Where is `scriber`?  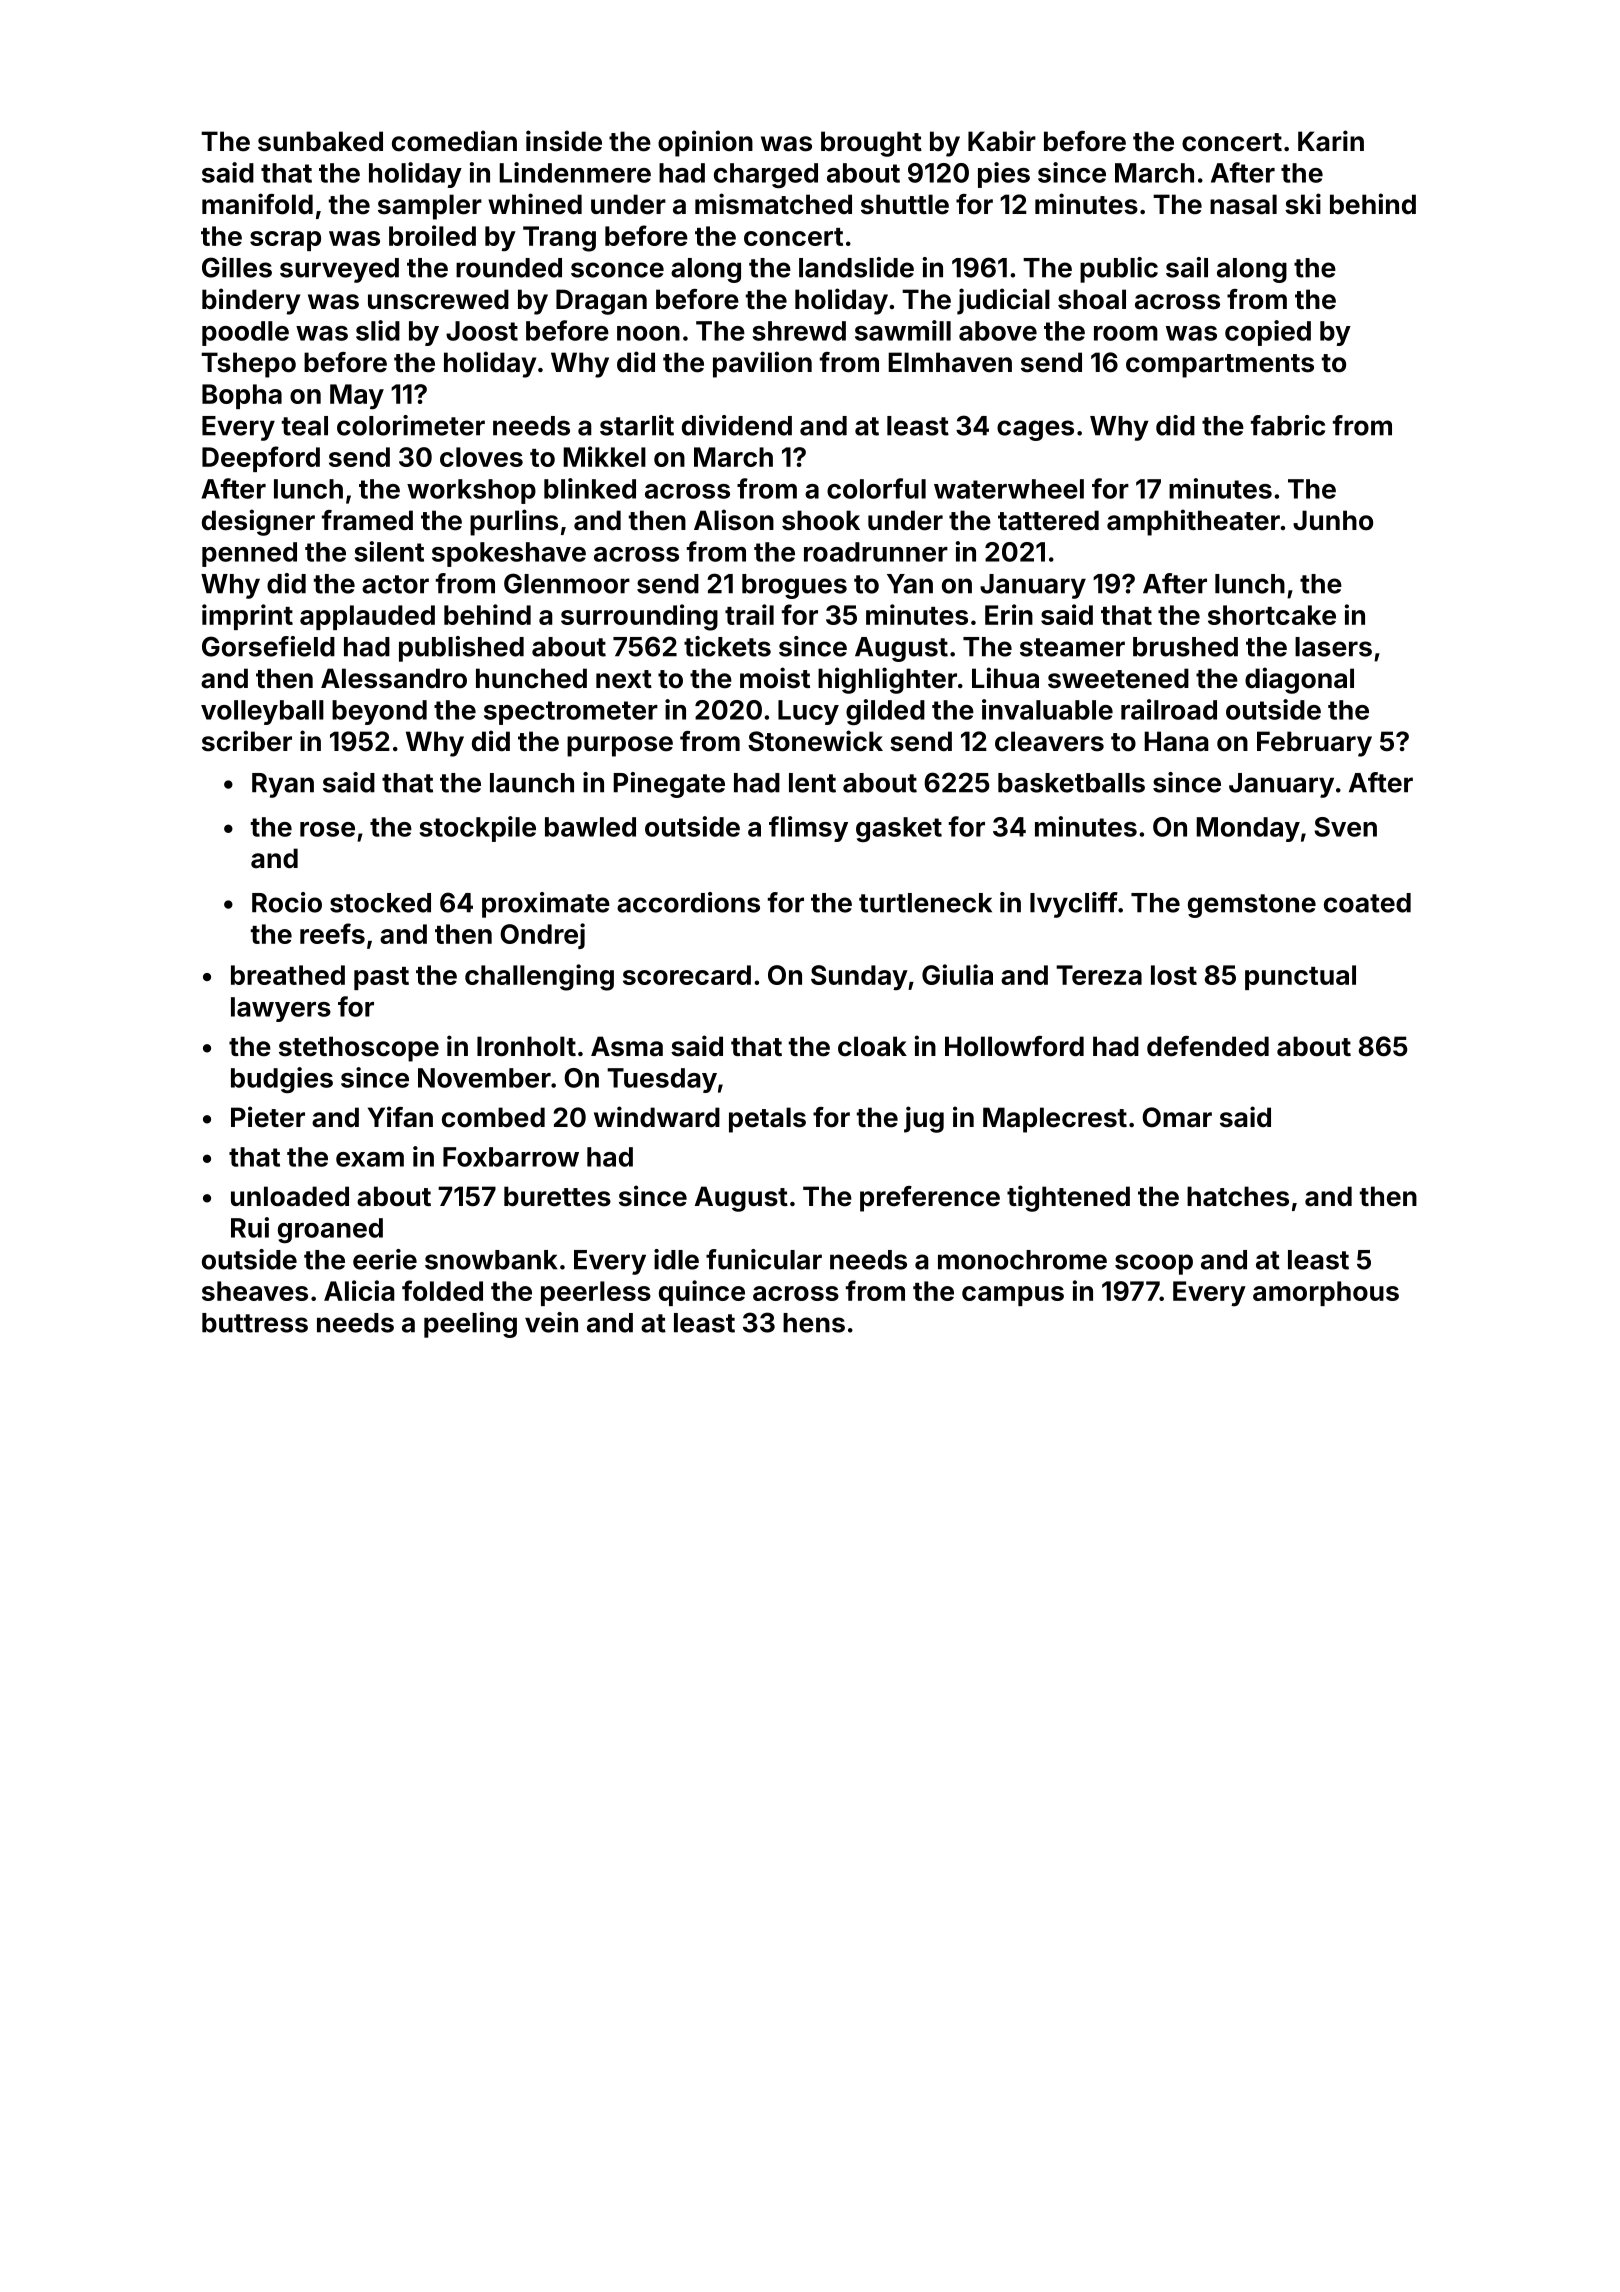 scriber is located at coordinates (247, 741).
